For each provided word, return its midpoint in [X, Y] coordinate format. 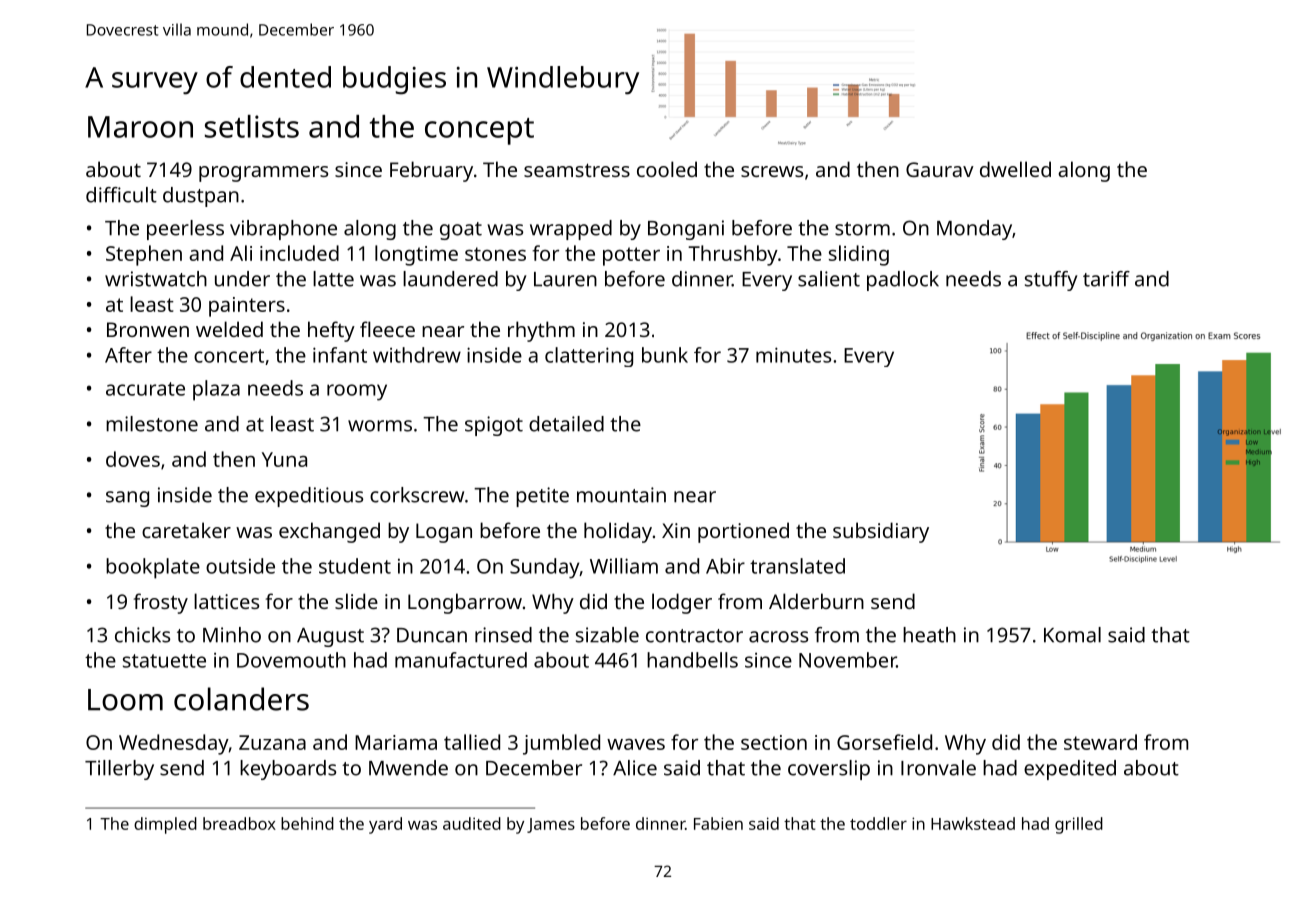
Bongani [686, 230]
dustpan [201, 197]
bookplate [153, 568]
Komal [1072, 635]
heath [929, 635]
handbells [692, 660]
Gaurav [940, 169]
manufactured [461, 660]
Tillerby [119, 770]
